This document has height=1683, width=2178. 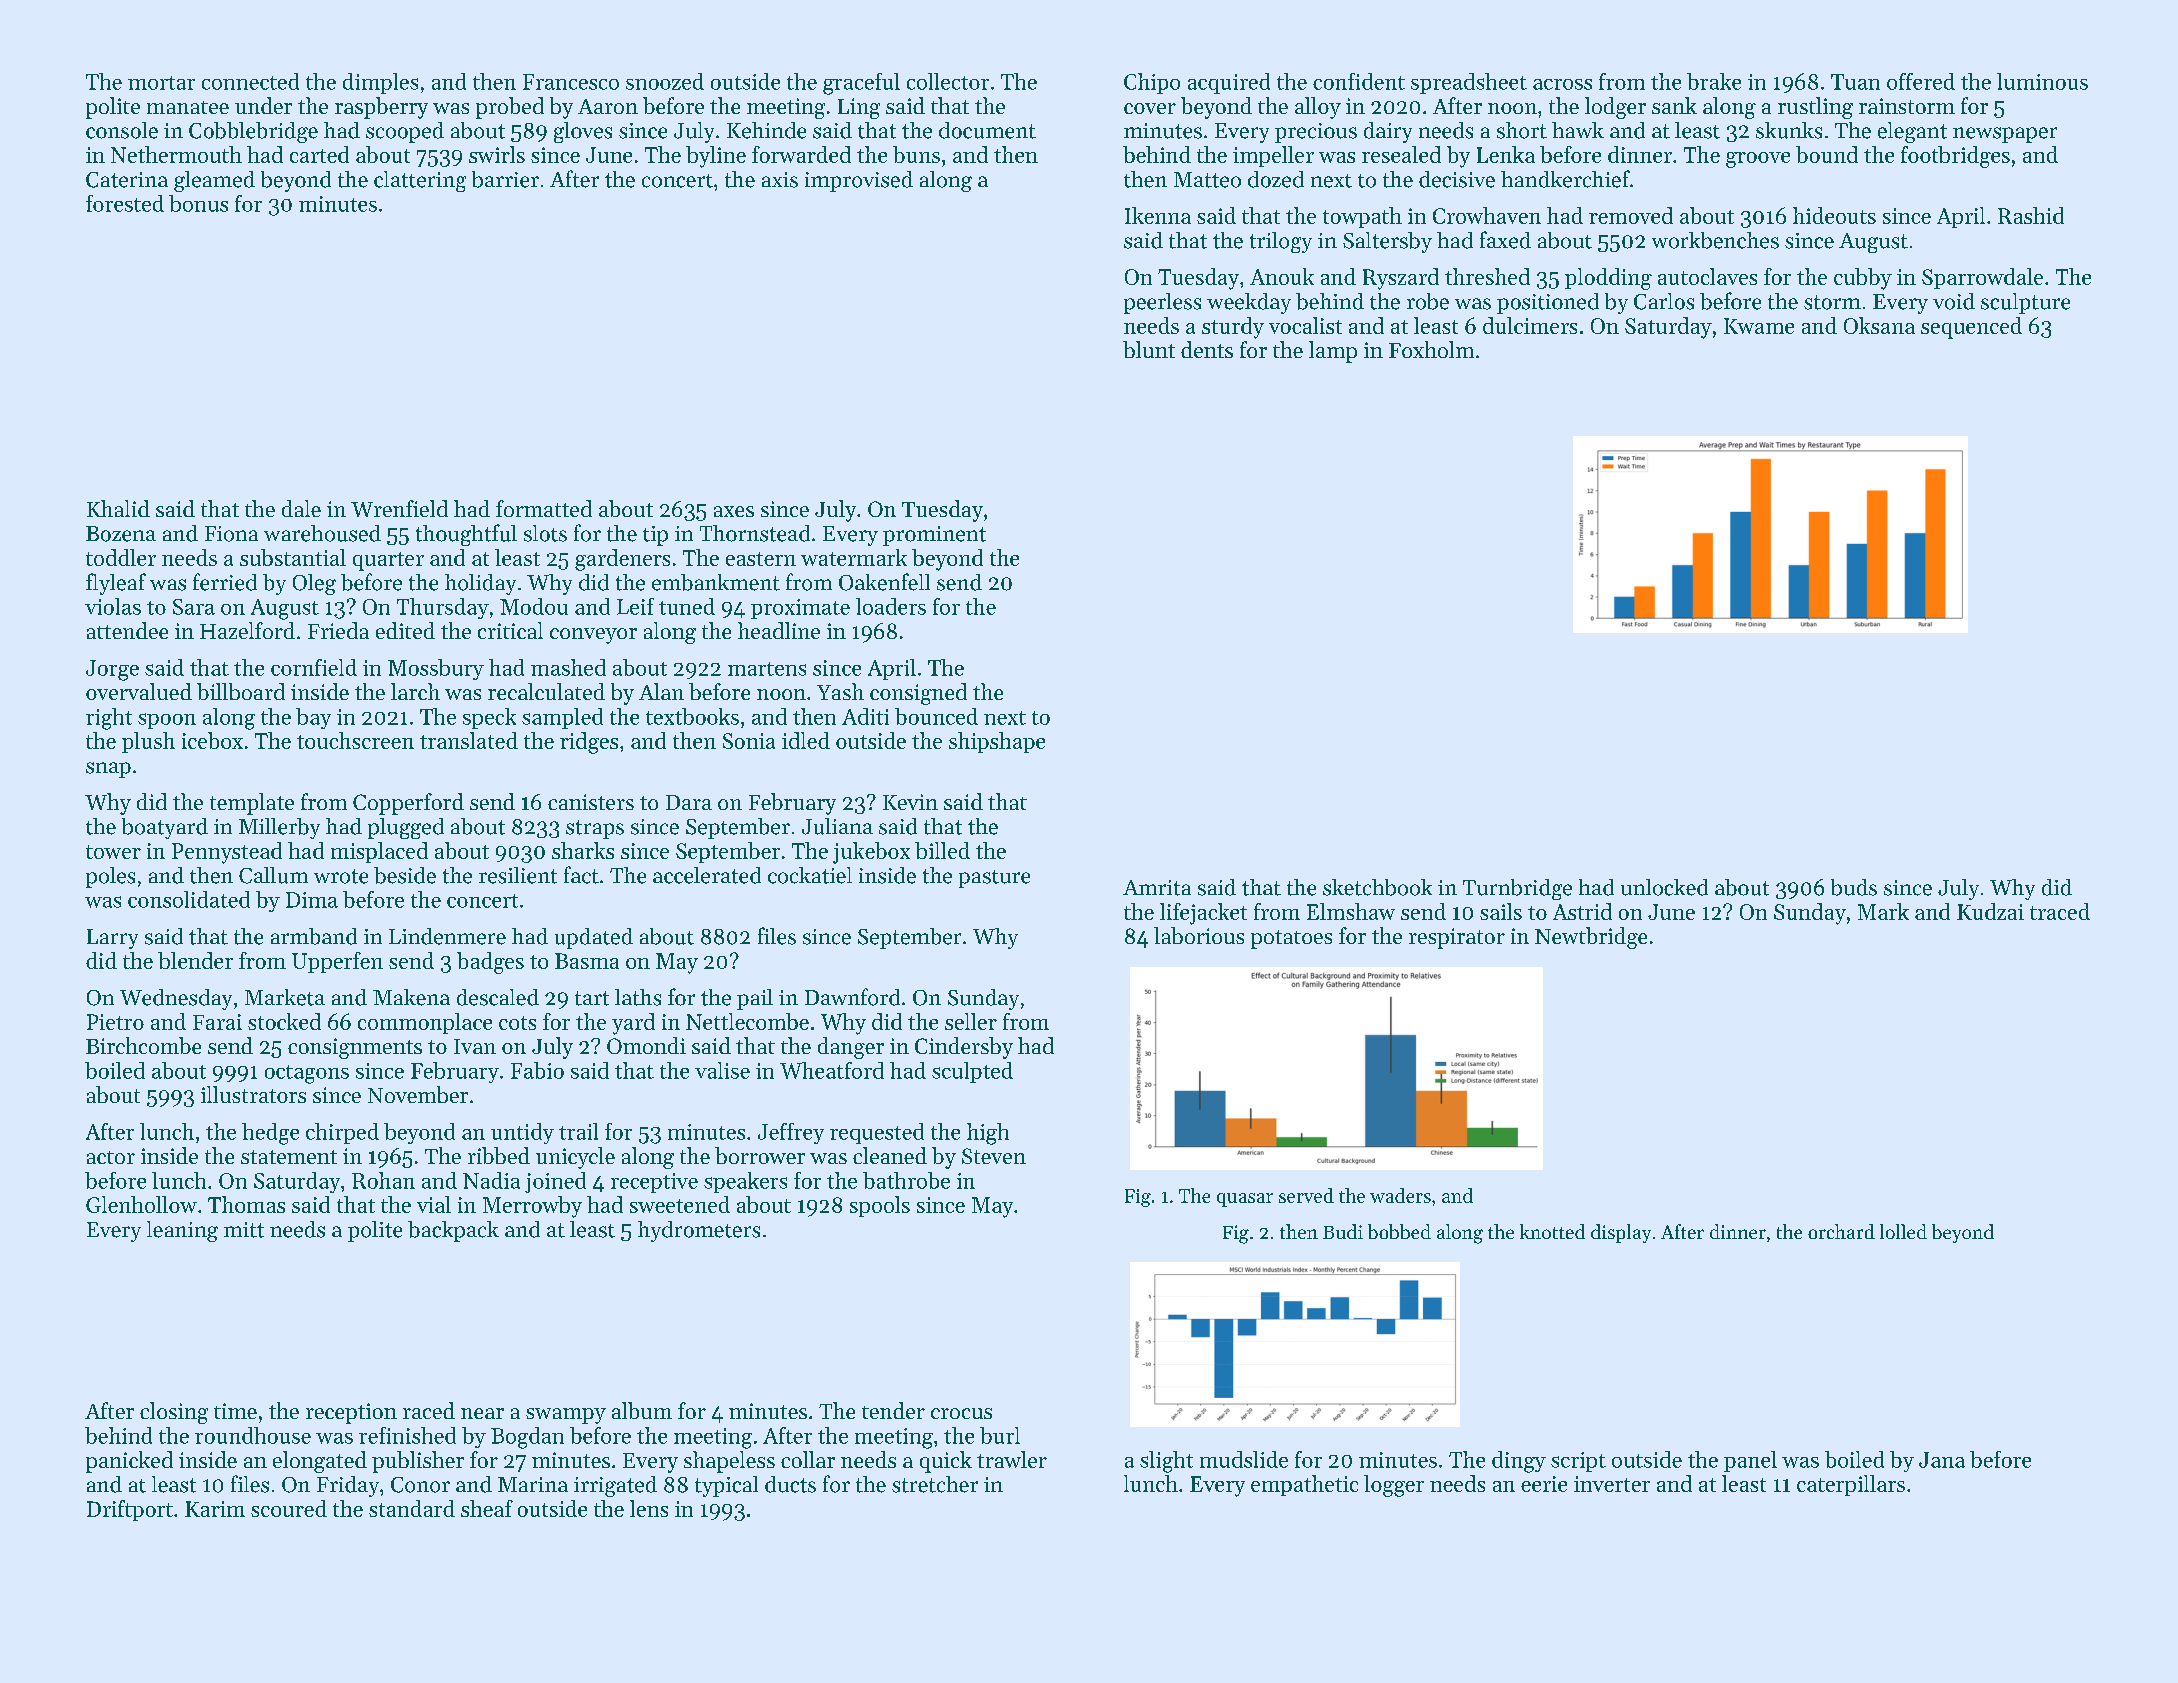 What do you see at coordinates (182, 1231) in the document?
I see `leaning` at bounding box center [182, 1231].
